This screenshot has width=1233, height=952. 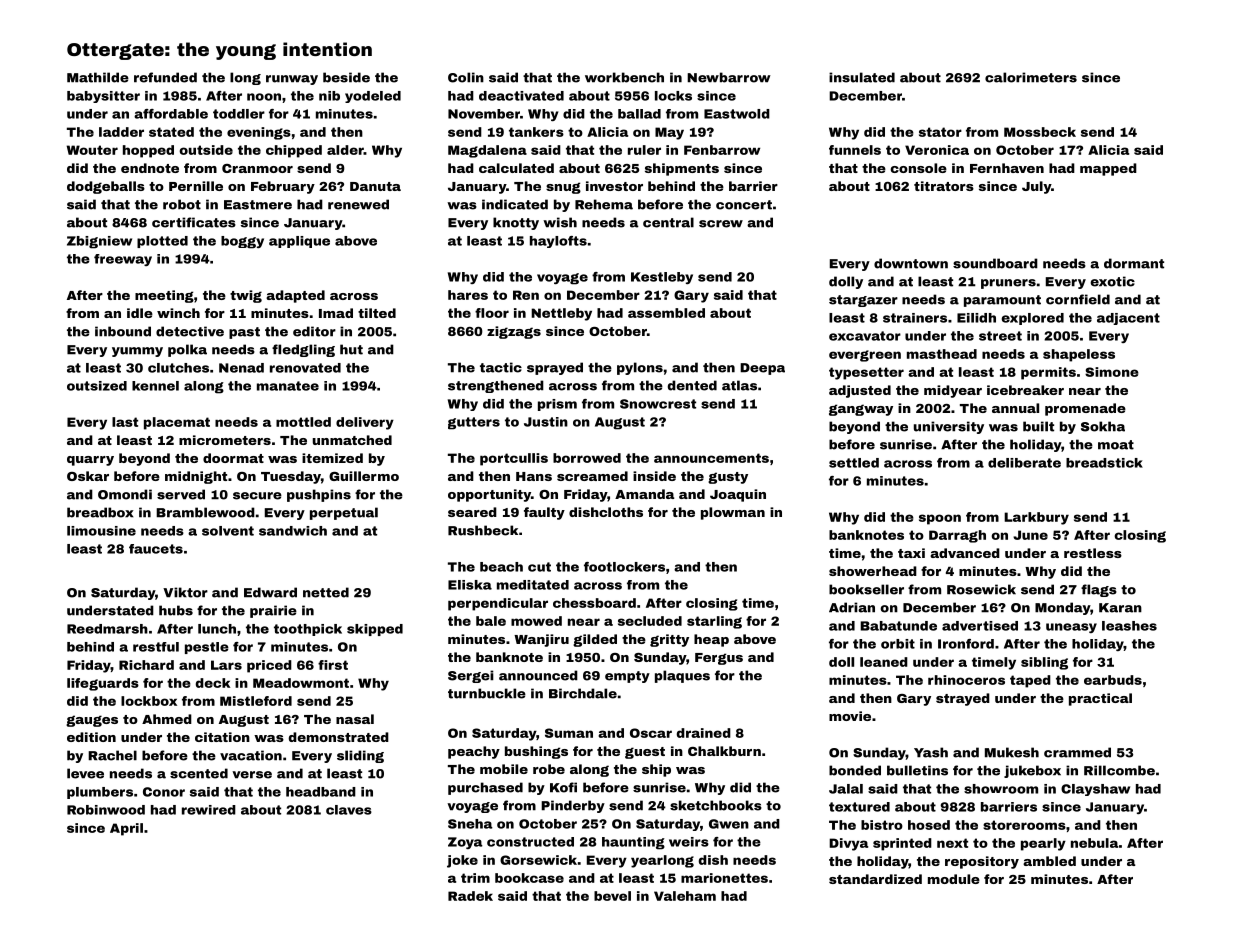 I want to click on Newbarrow, so click(x=729, y=77).
